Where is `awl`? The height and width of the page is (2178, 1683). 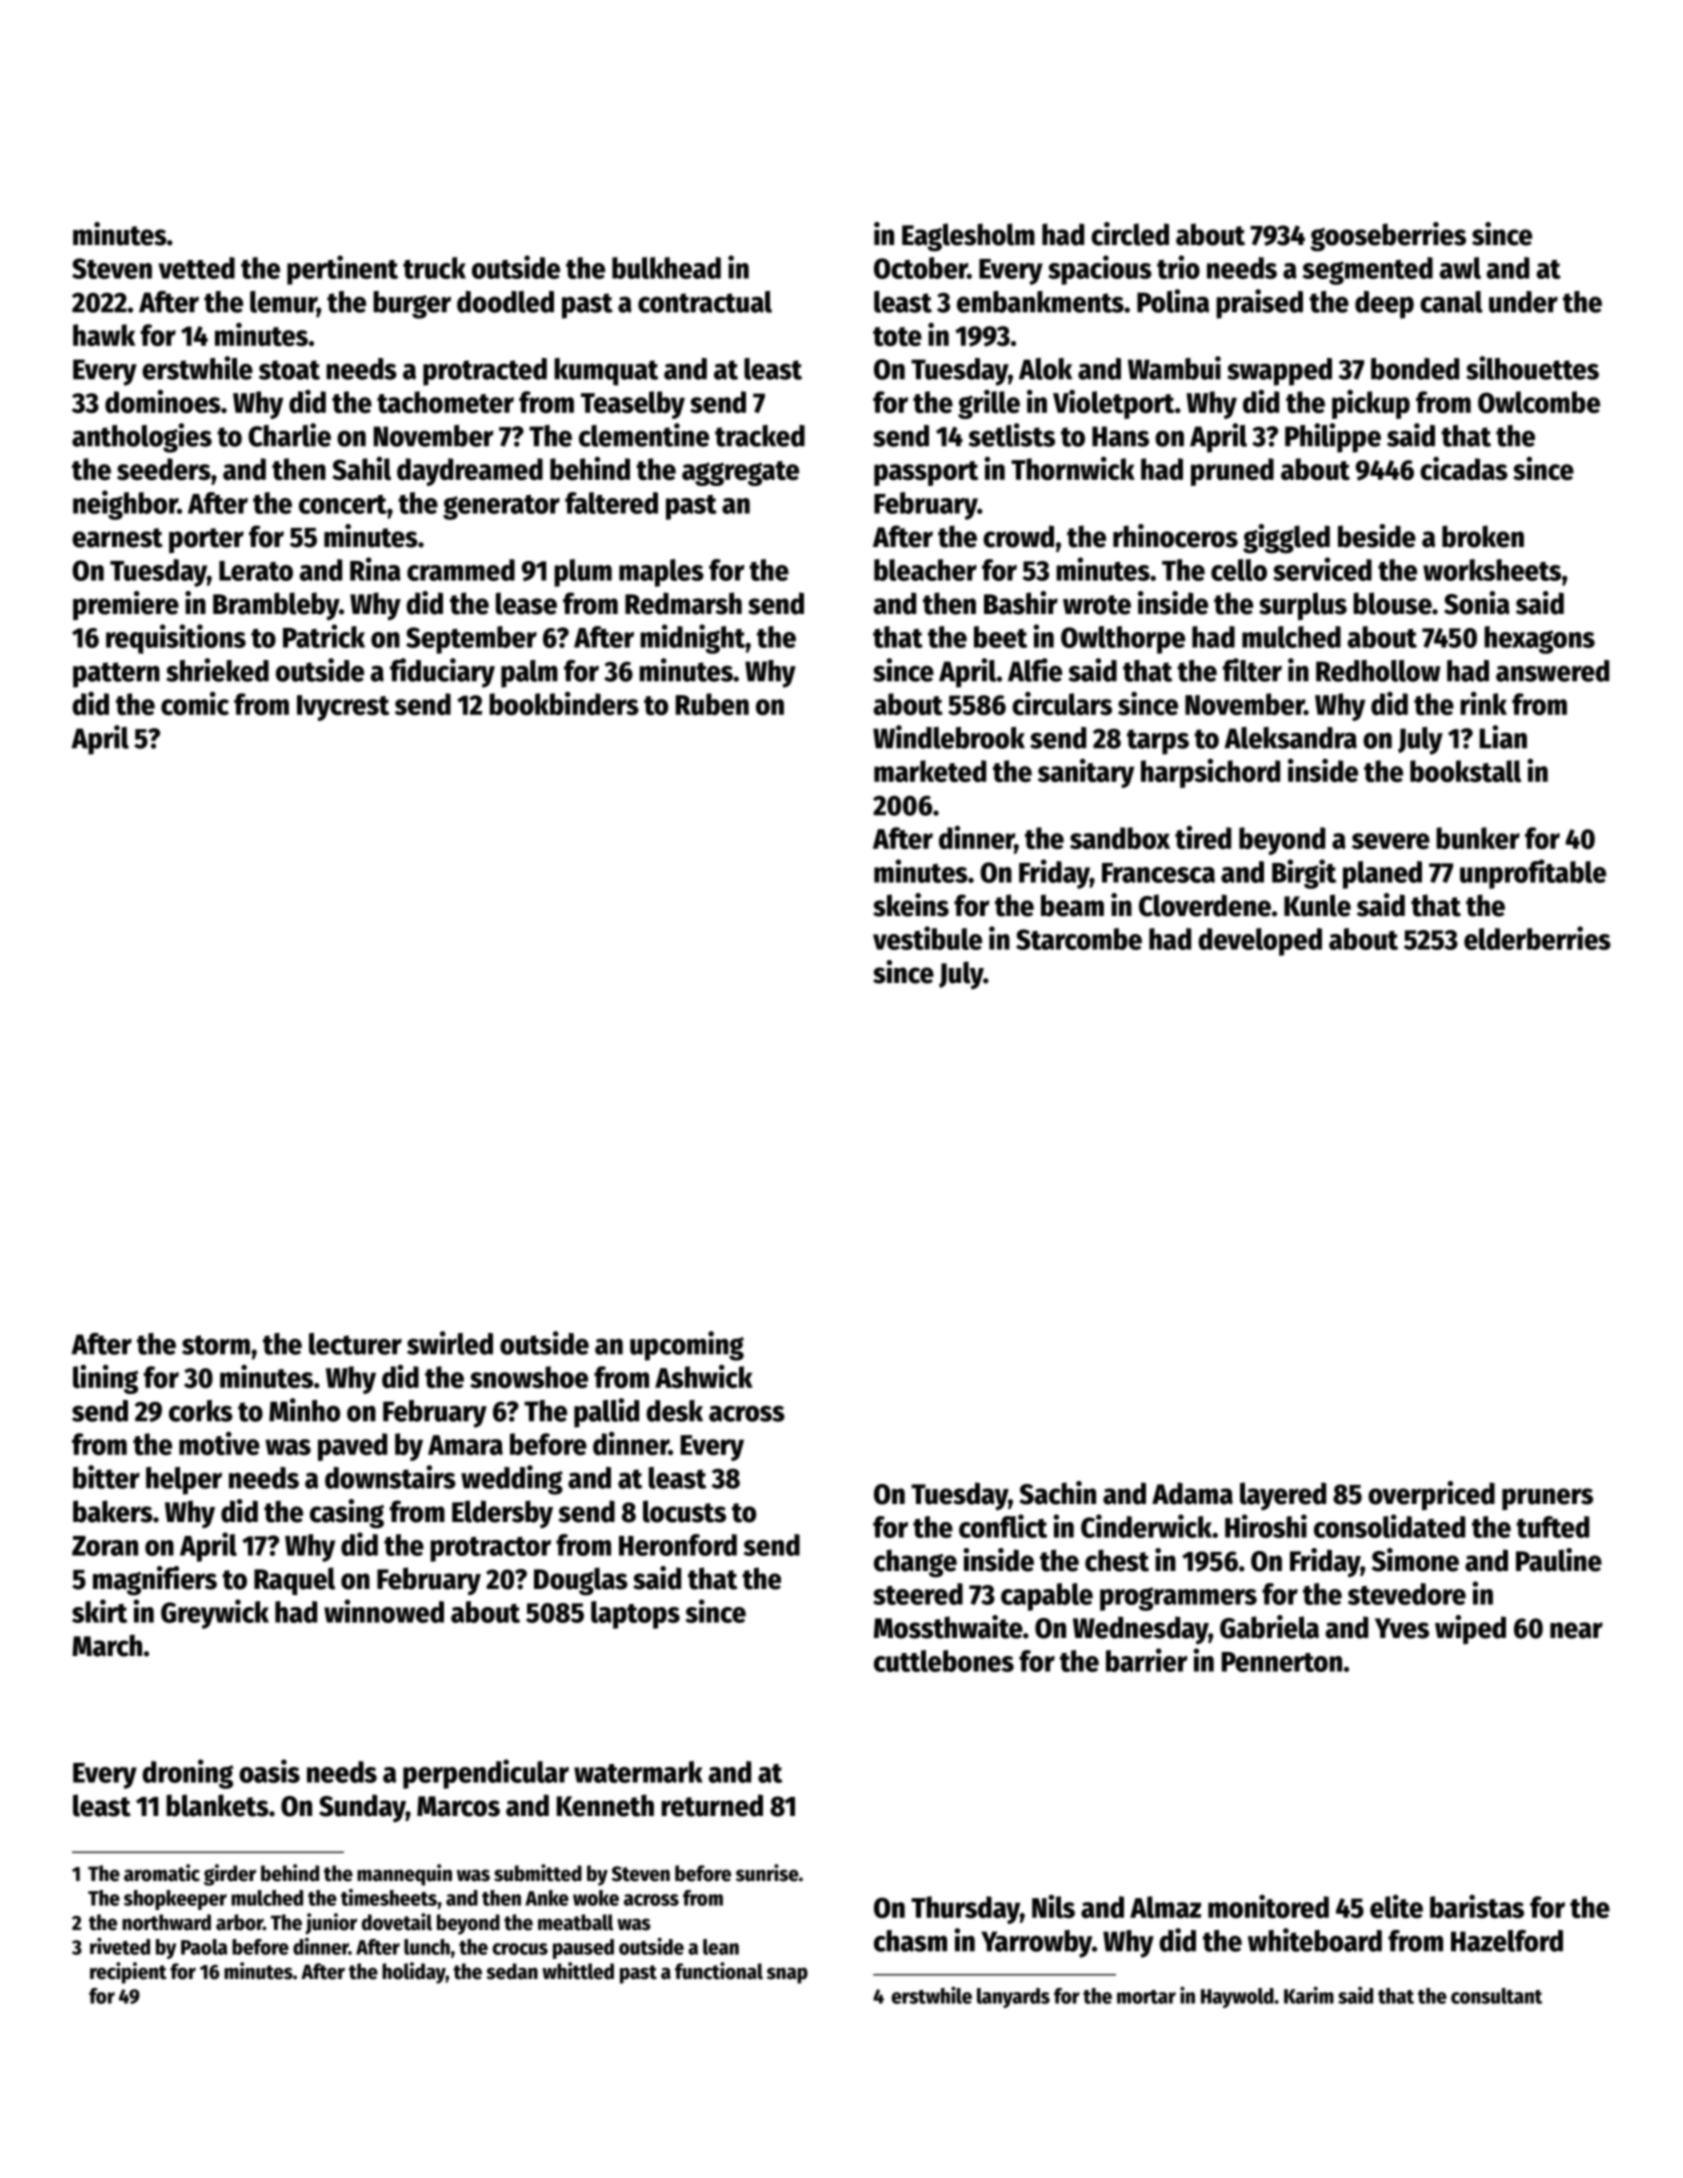
awl is located at coordinates (1460, 268).
